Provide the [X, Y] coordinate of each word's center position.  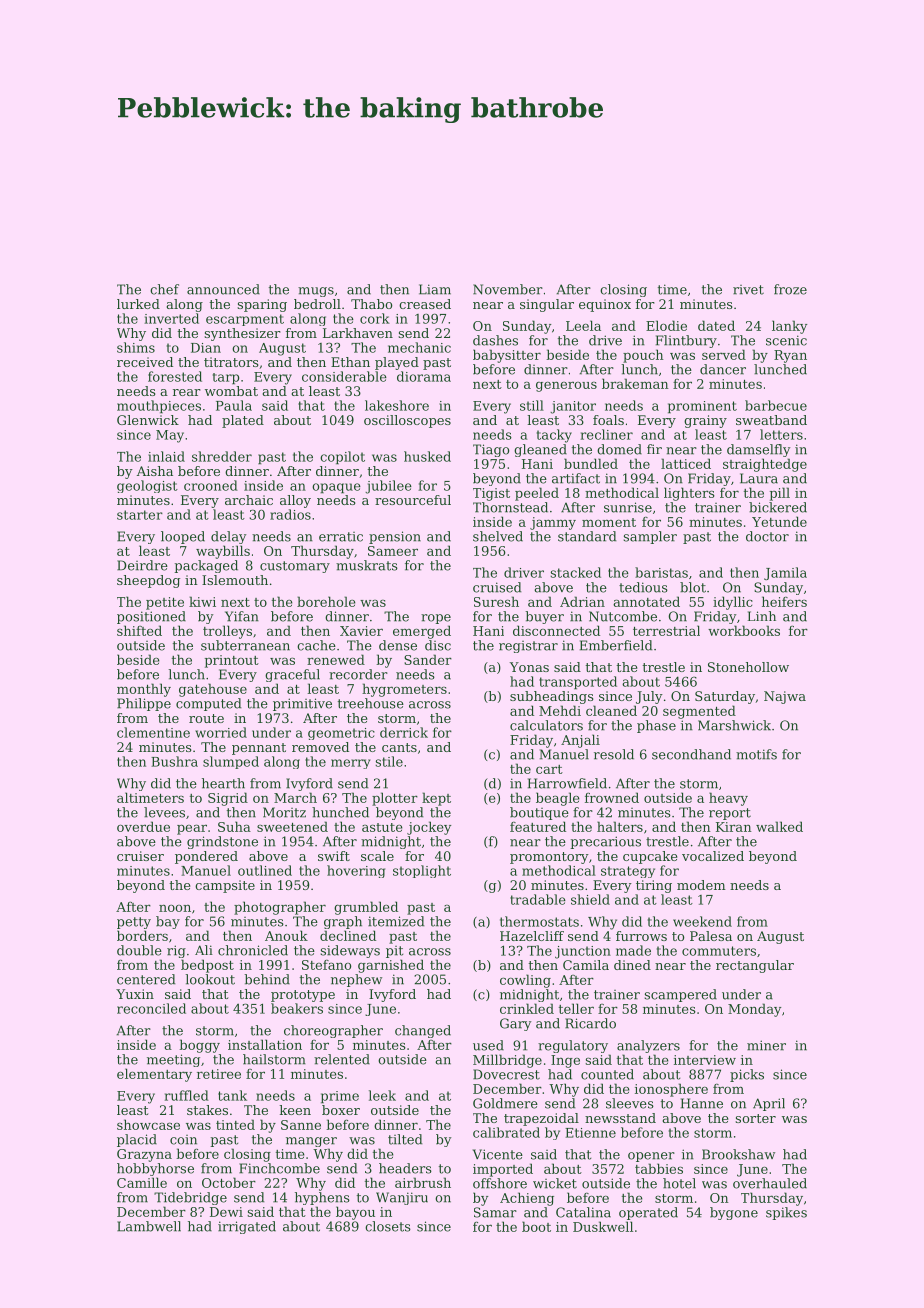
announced [223, 289]
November [508, 289]
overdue [143, 826]
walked [779, 826]
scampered [681, 995]
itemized [396, 921]
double [139, 950]
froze [790, 289]
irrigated [247, 1227]
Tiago [491, 450]
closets [388, 1226]
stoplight [422, 871]
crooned [211, 485]
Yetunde [779, 521]
